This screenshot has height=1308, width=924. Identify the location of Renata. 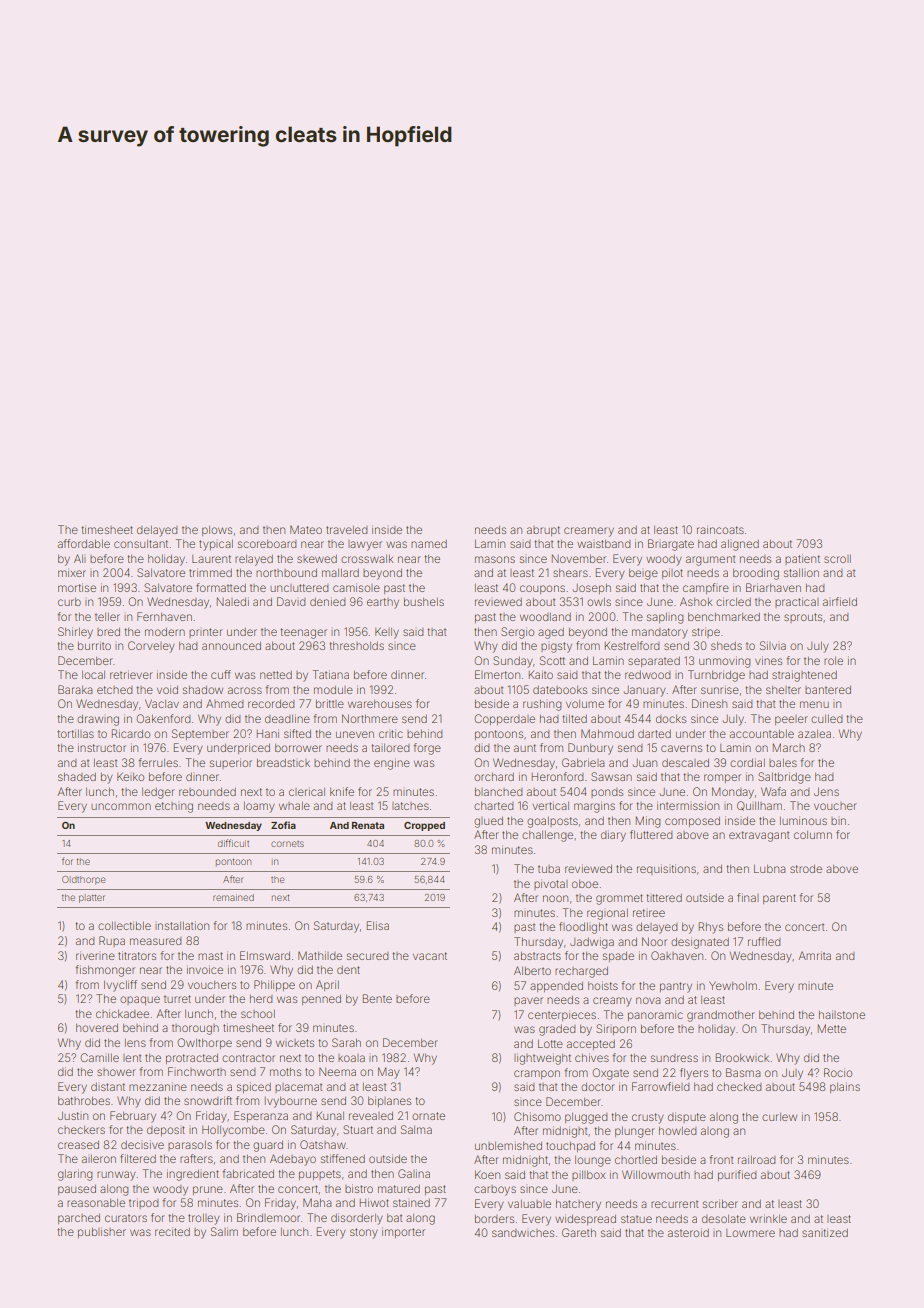
(368, 825).
